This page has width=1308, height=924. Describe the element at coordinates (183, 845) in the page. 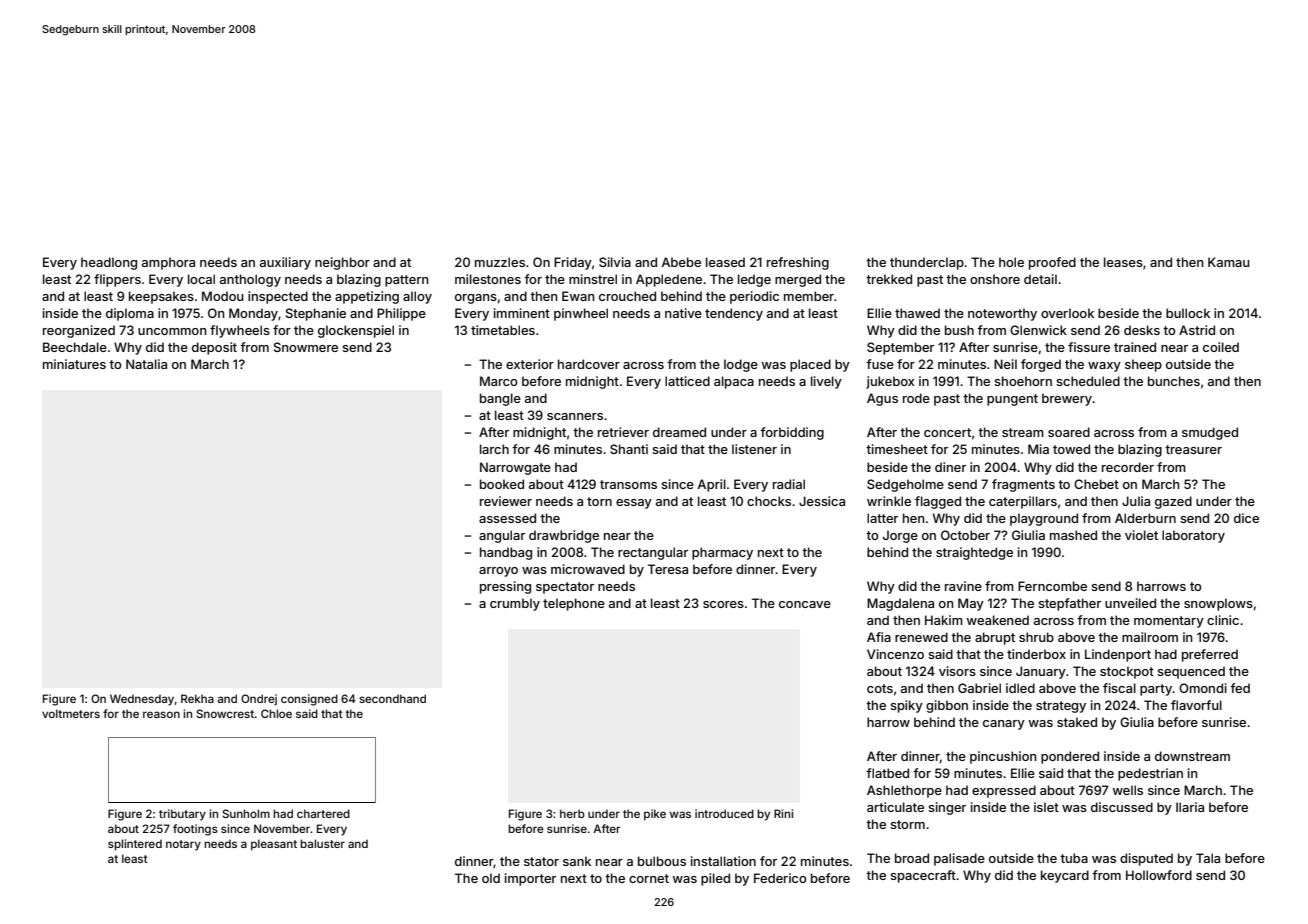

I see `notary` at that location.
